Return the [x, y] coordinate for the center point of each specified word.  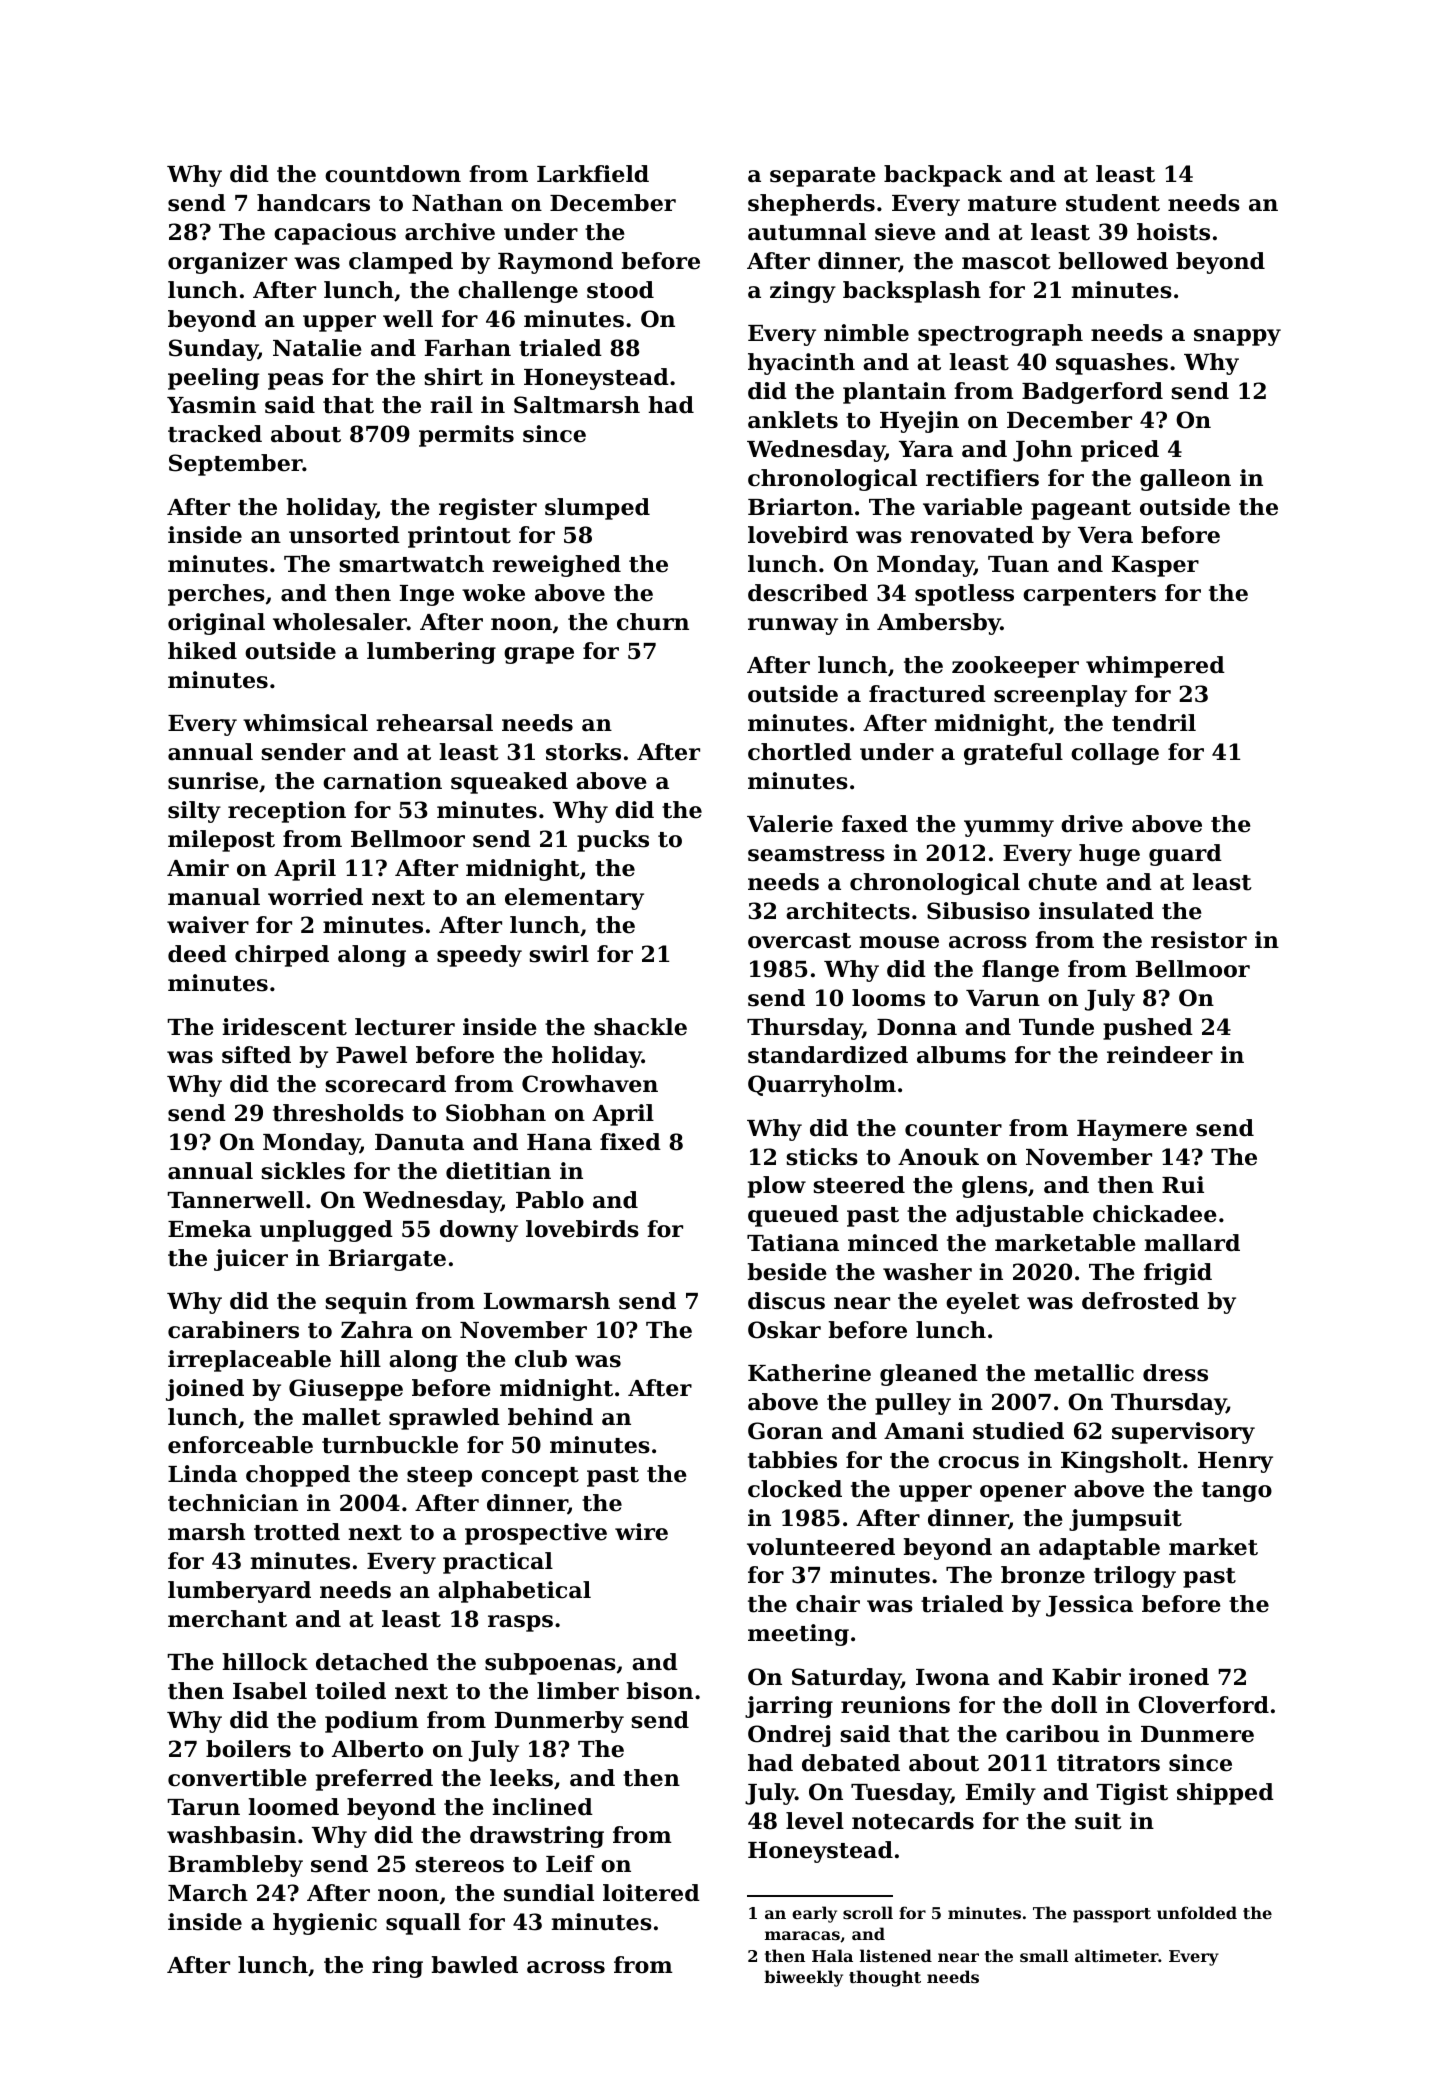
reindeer [1160, 1055]
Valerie [790, 824]
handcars [313, 203]
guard [1185, 855]
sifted [256, 1055]
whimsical [305, 723]
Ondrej [789, 1736]
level [815, 1821]
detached [372, 1662]
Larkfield [593, 174]
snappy [1237, 337]
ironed [1169, 1677]
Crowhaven [590, 1084]
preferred [374, 1780]
